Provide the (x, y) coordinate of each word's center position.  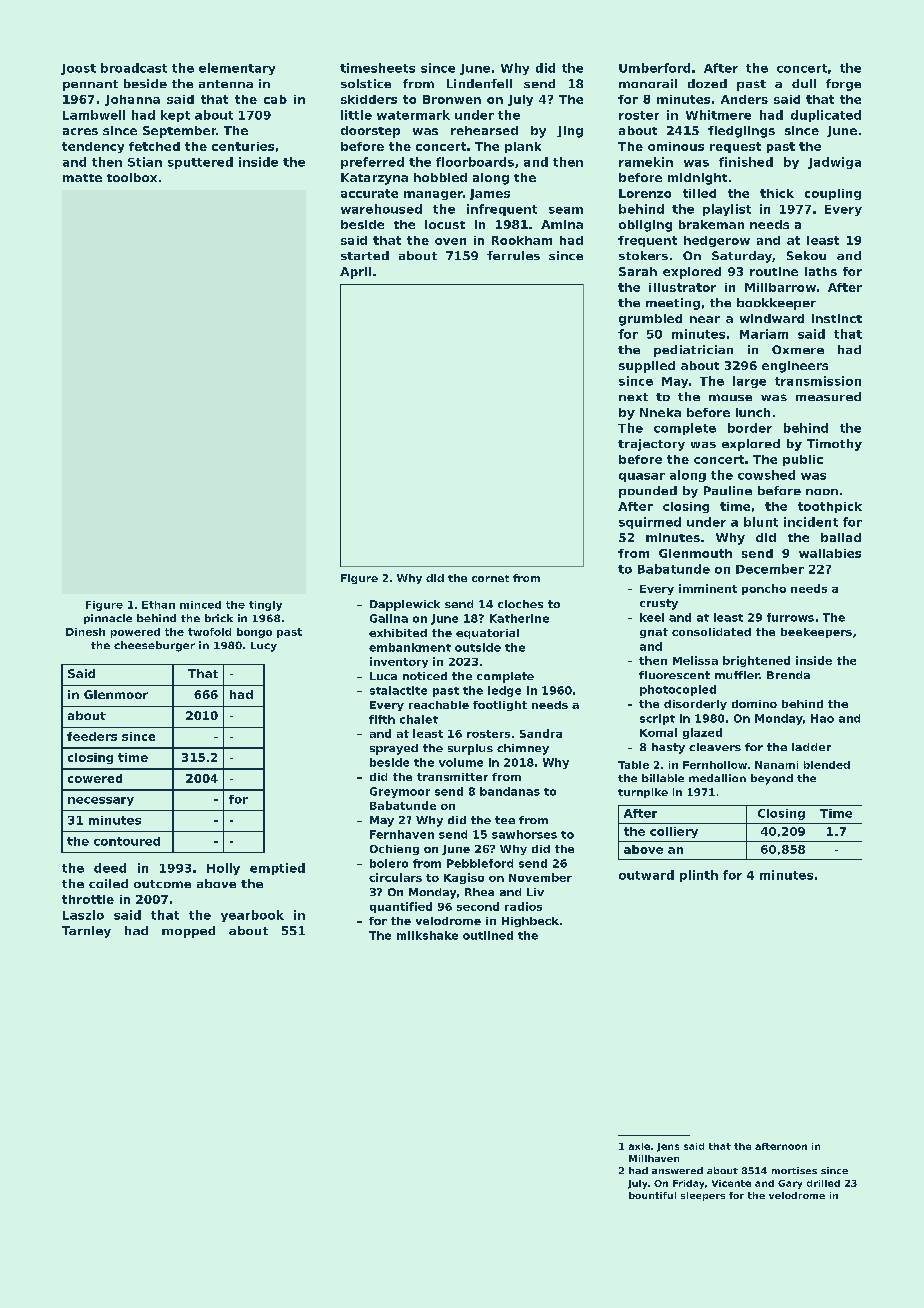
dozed (707, 83)
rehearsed (484, 130)
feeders (92, 736)
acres (80, 131)
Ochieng (394, 850)
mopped (188, 932)
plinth (699, 876)
